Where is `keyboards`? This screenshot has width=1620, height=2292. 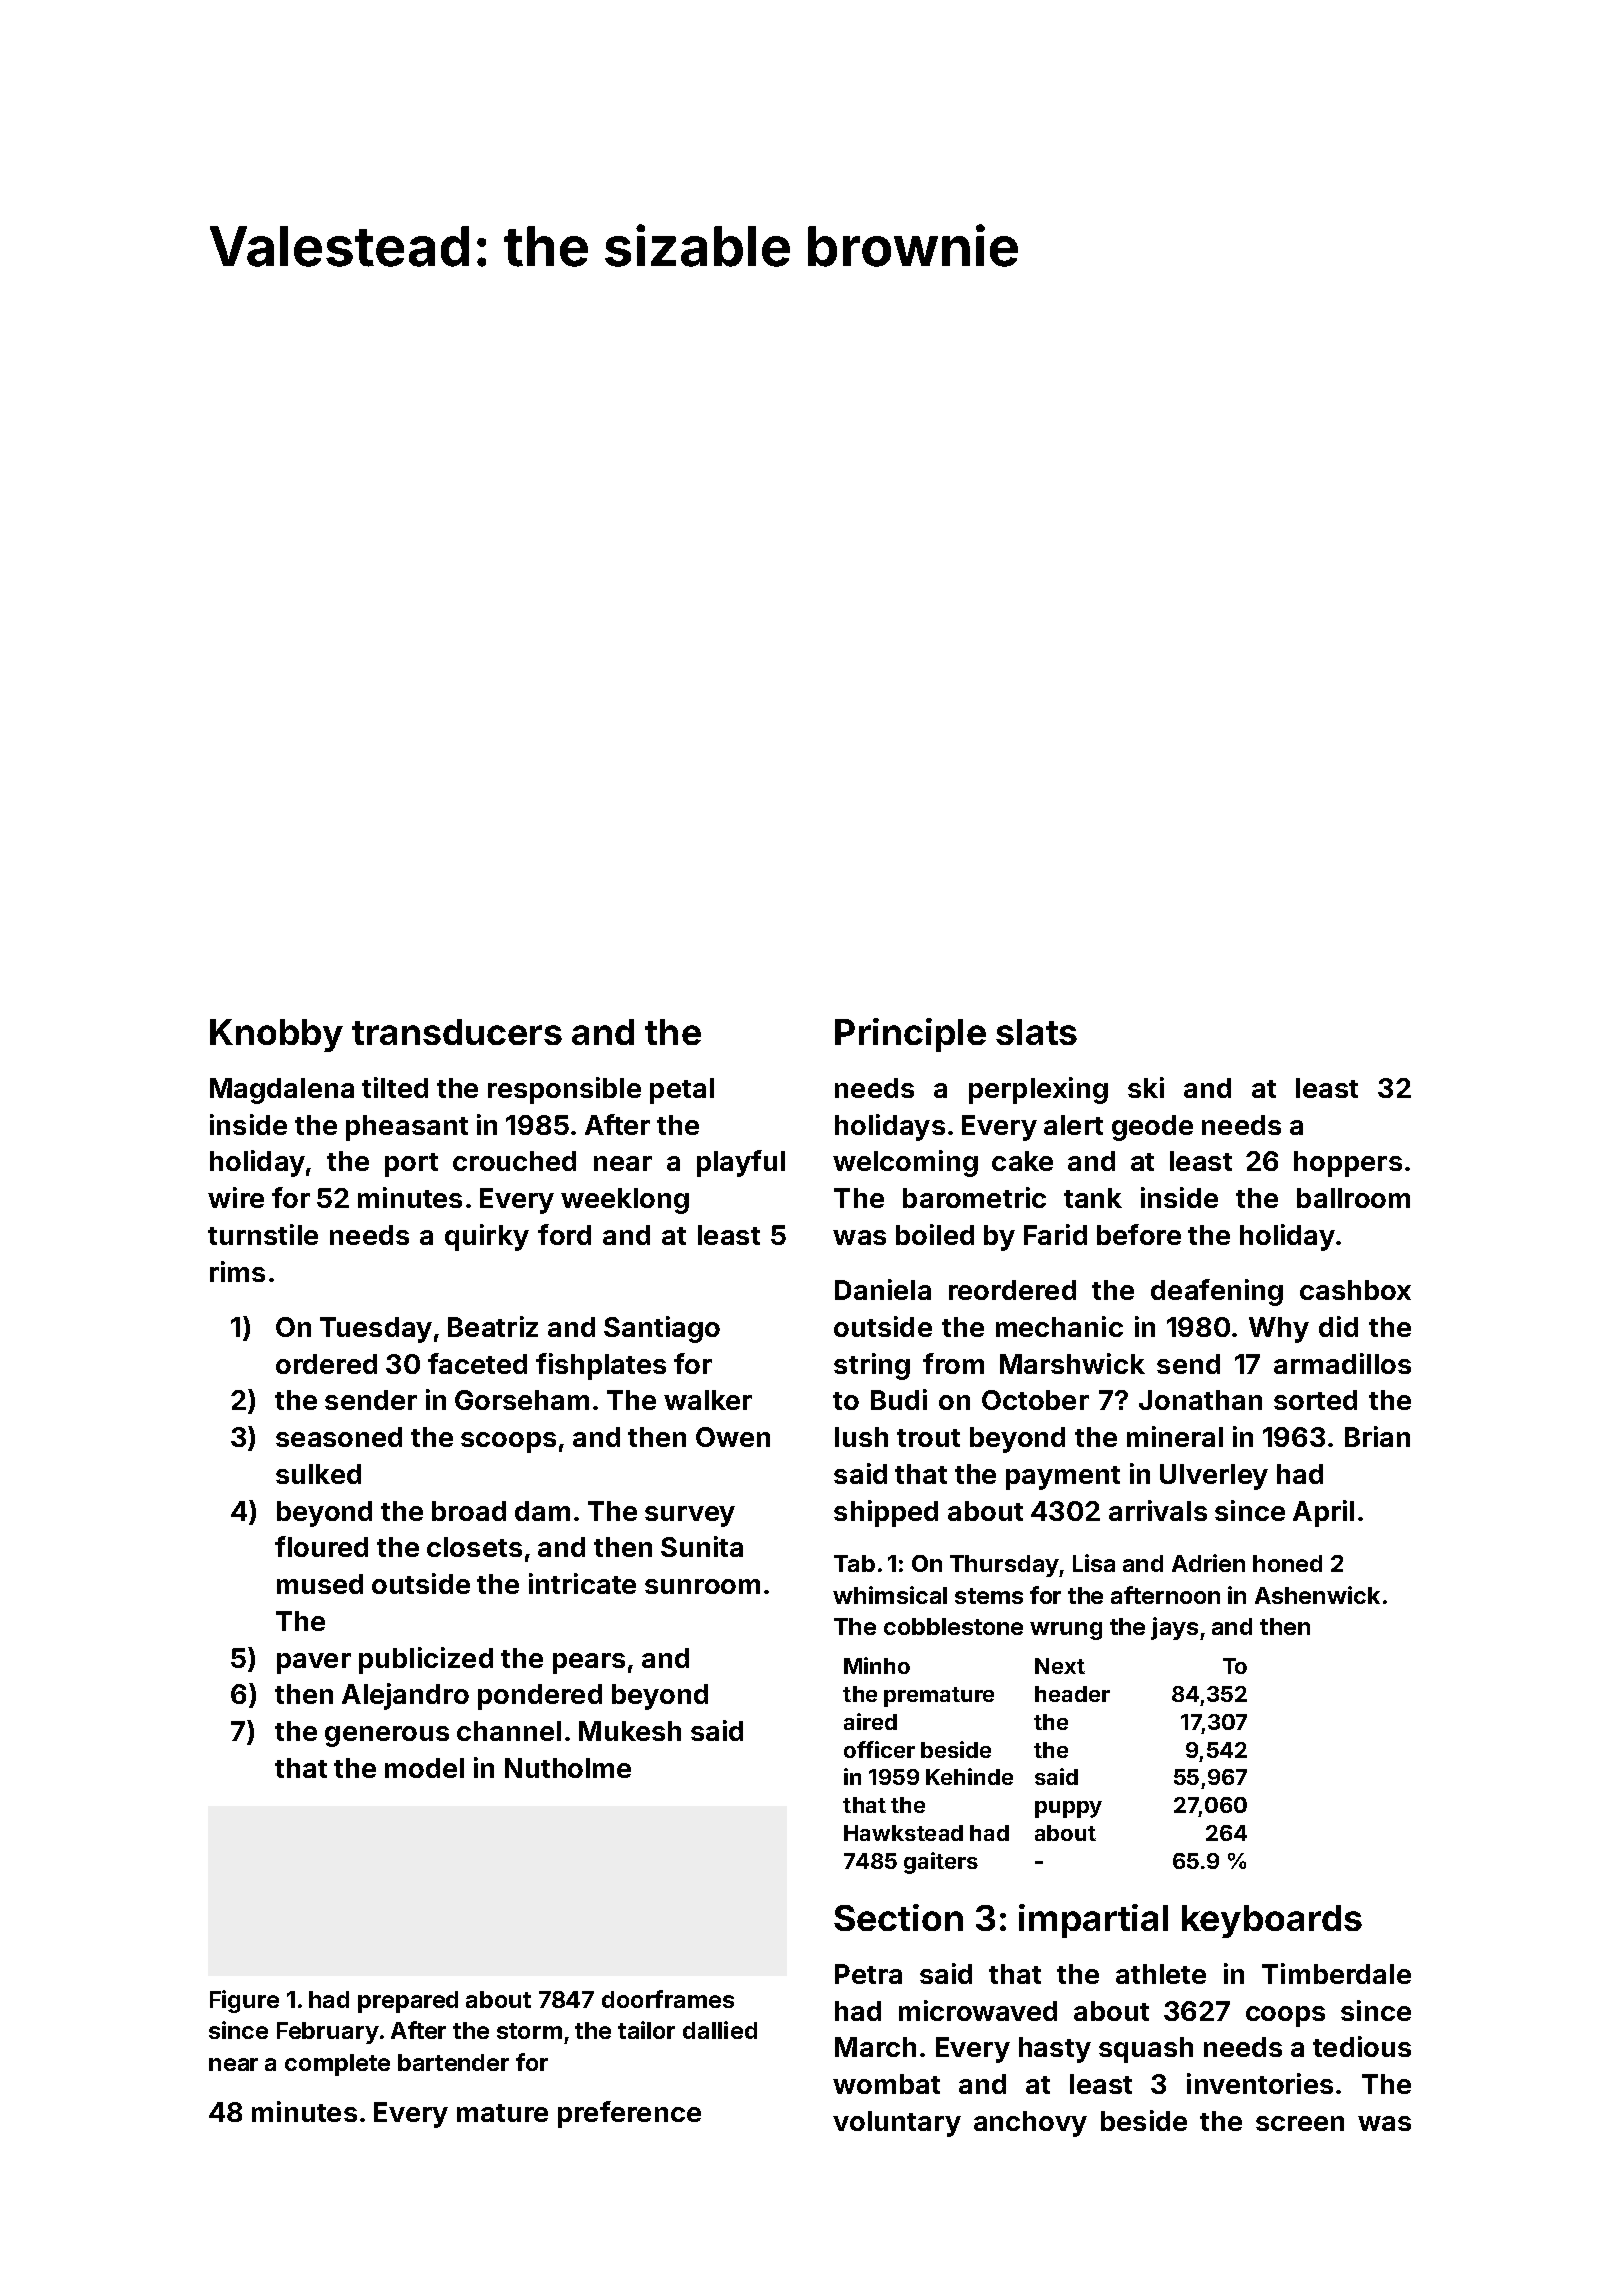
keyboards is located at coordinates (1272, 1921).
